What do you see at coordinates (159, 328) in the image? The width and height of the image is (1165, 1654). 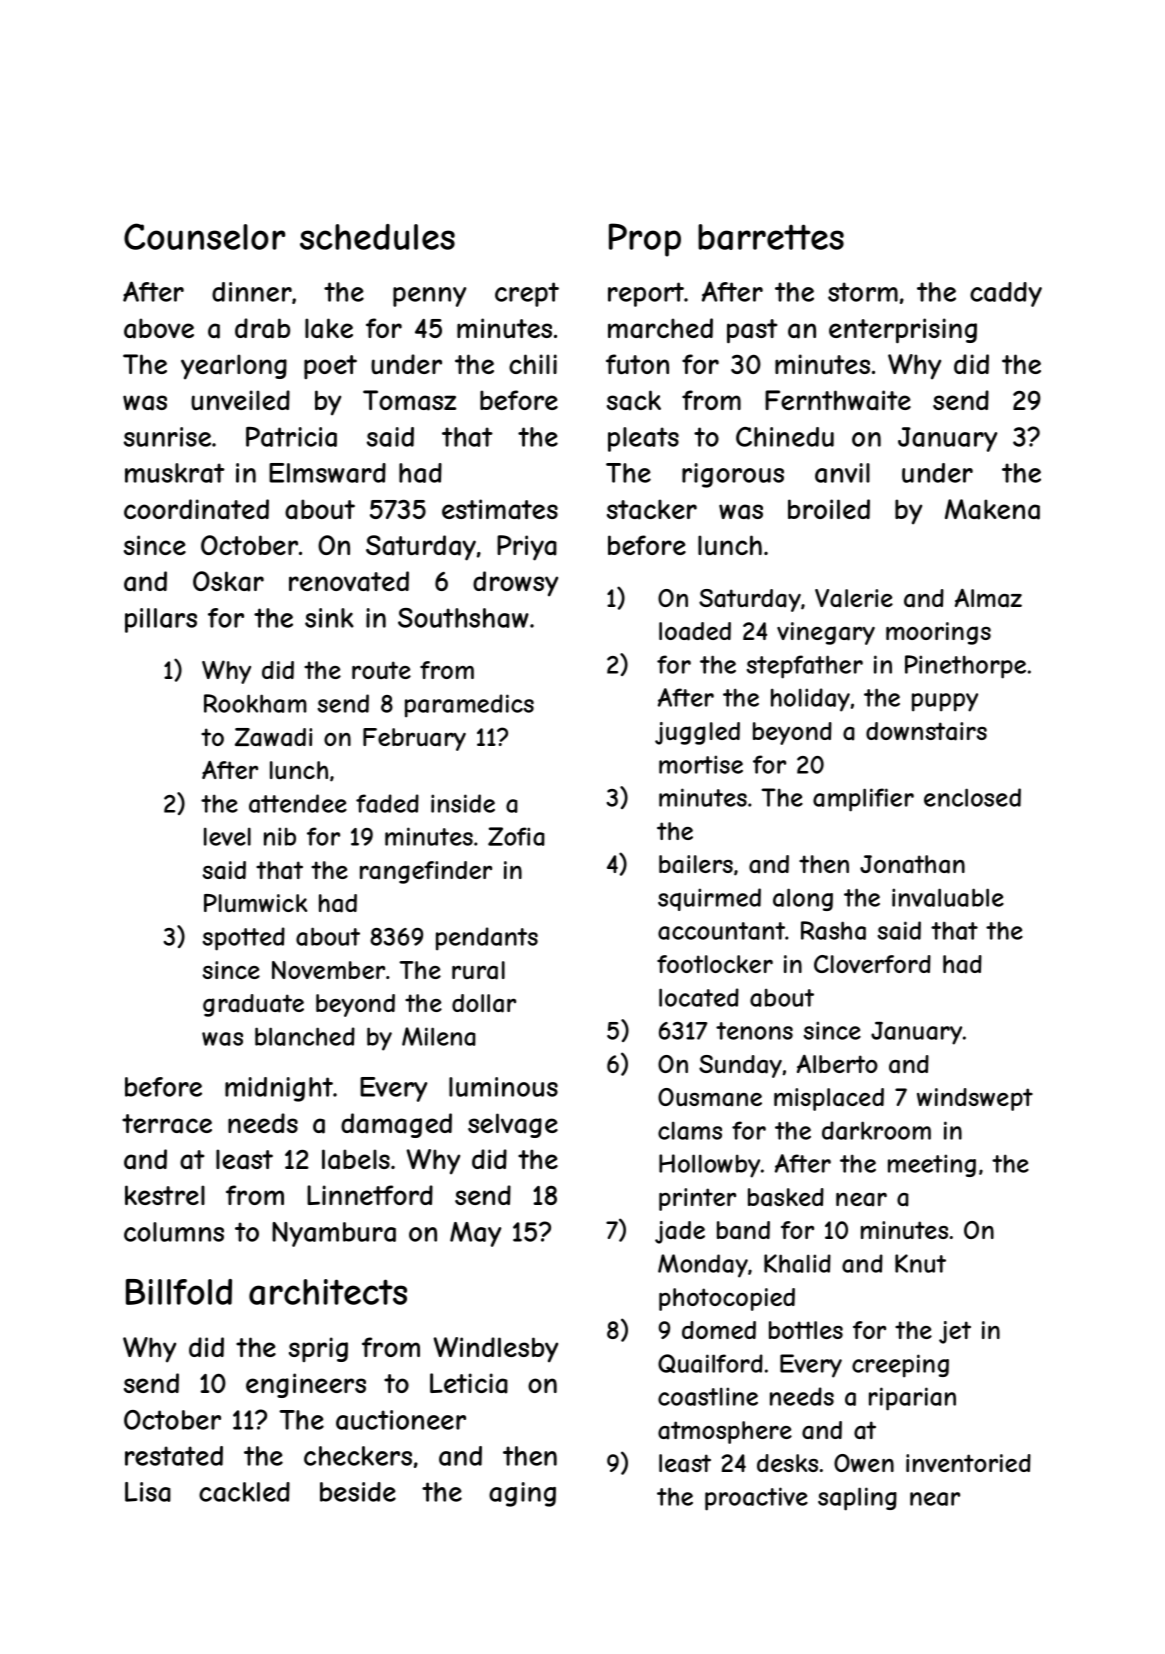 I see `above` at bounding box center [159, 328].
